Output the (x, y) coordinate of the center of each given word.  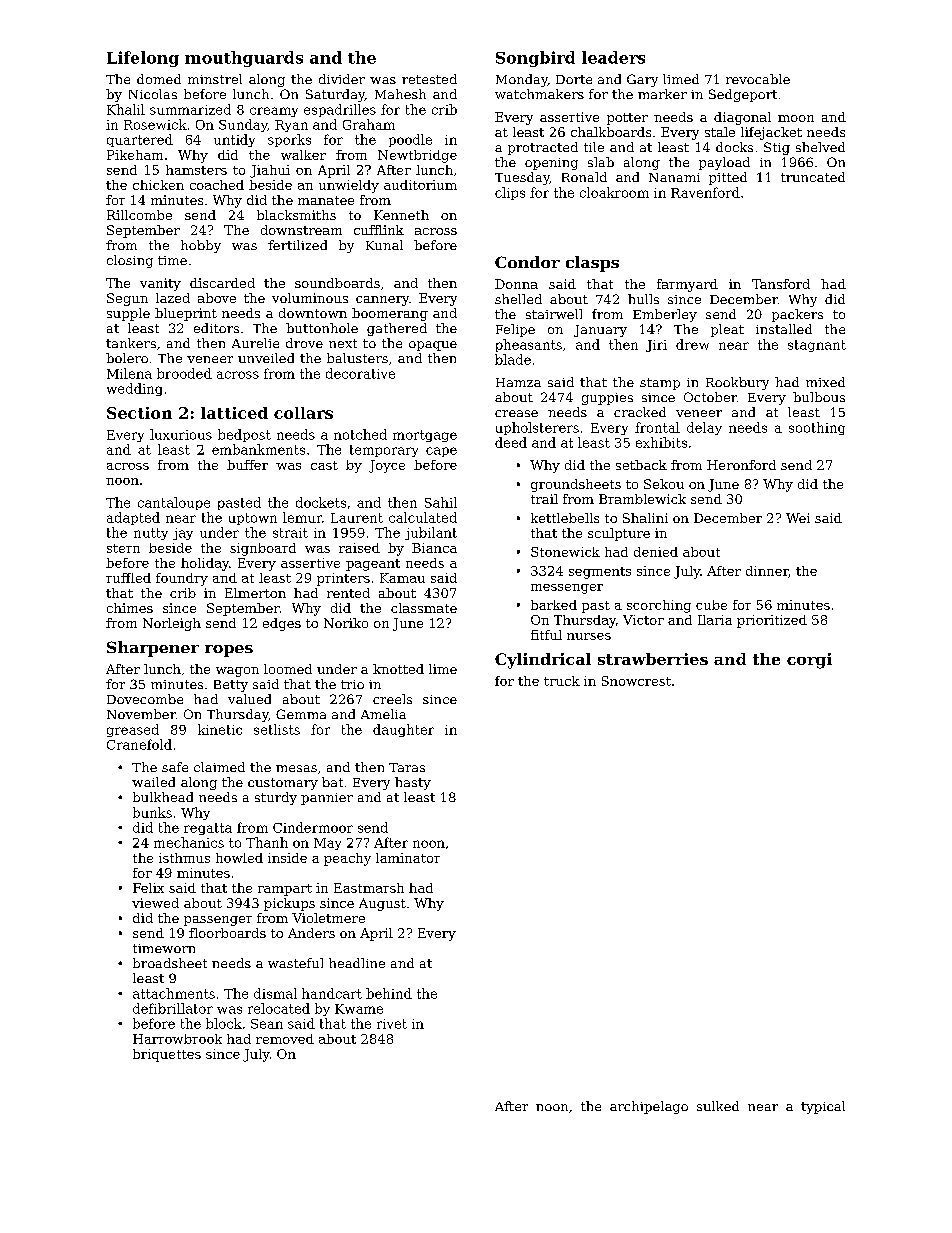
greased (133, 730)
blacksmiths (296, 215)
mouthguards (244, 59)
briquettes (167, 1055)
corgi (809, 661)
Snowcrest (636, 681)
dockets (321, 502)
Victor (643, 620)
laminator (408, 858)
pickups (289, 904)
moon (796, 118)
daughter (403, 730)
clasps (592, 264)
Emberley (665, 315)
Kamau (402, 578)
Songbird (535, 59)
